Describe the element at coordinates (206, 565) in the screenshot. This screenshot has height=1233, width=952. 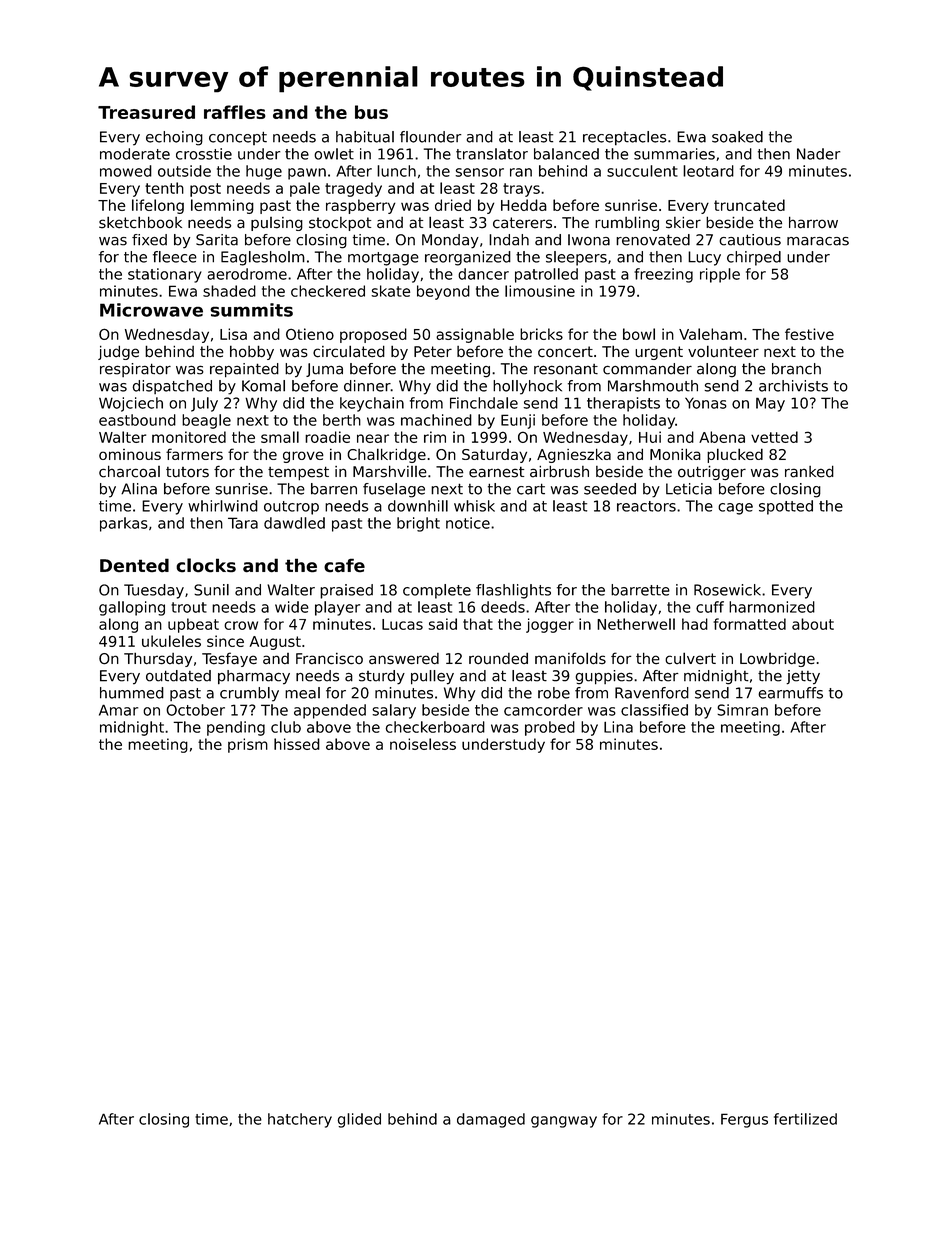
I see `clocks` at that location.
